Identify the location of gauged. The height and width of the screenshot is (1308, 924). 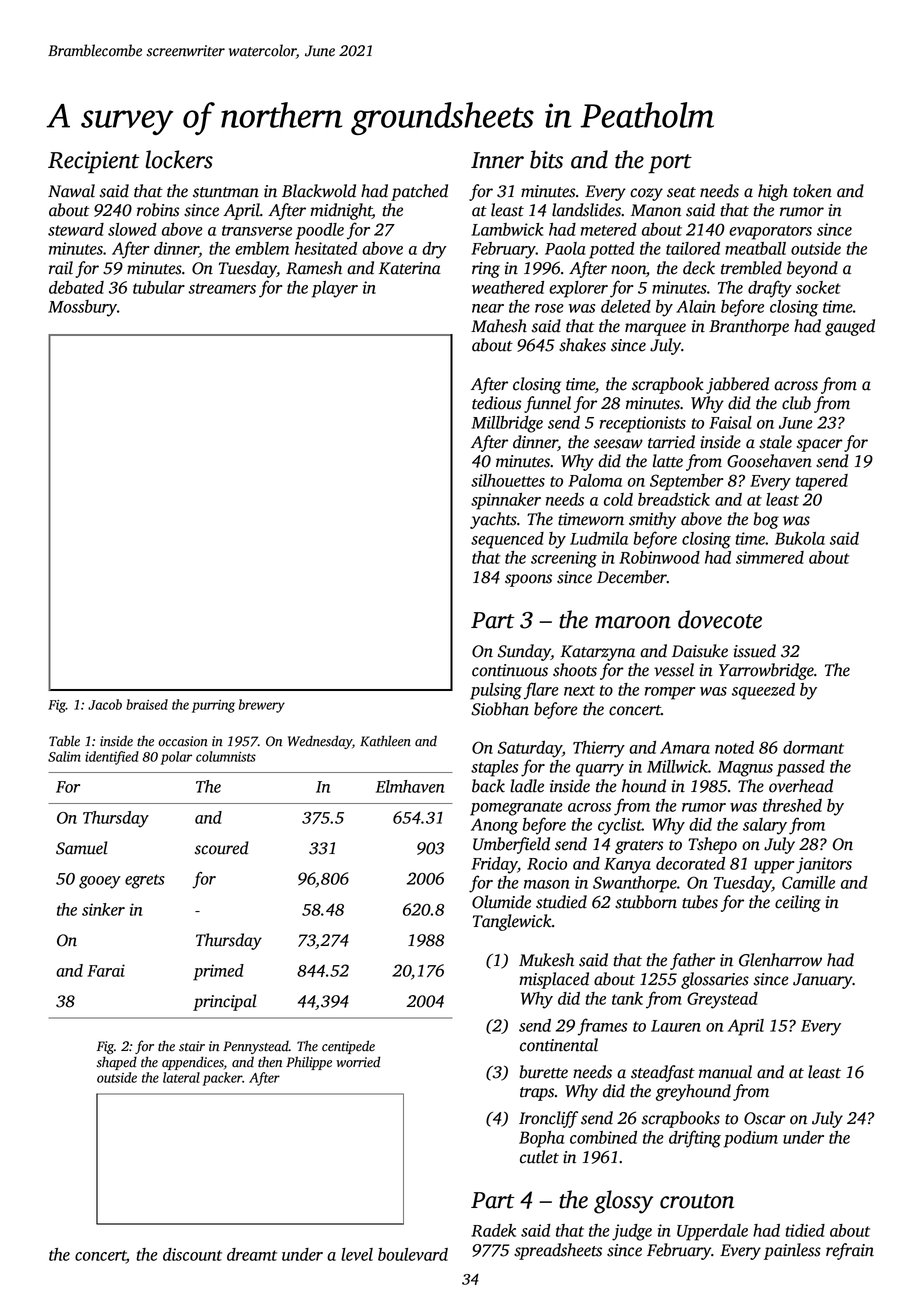
(850, 327).
